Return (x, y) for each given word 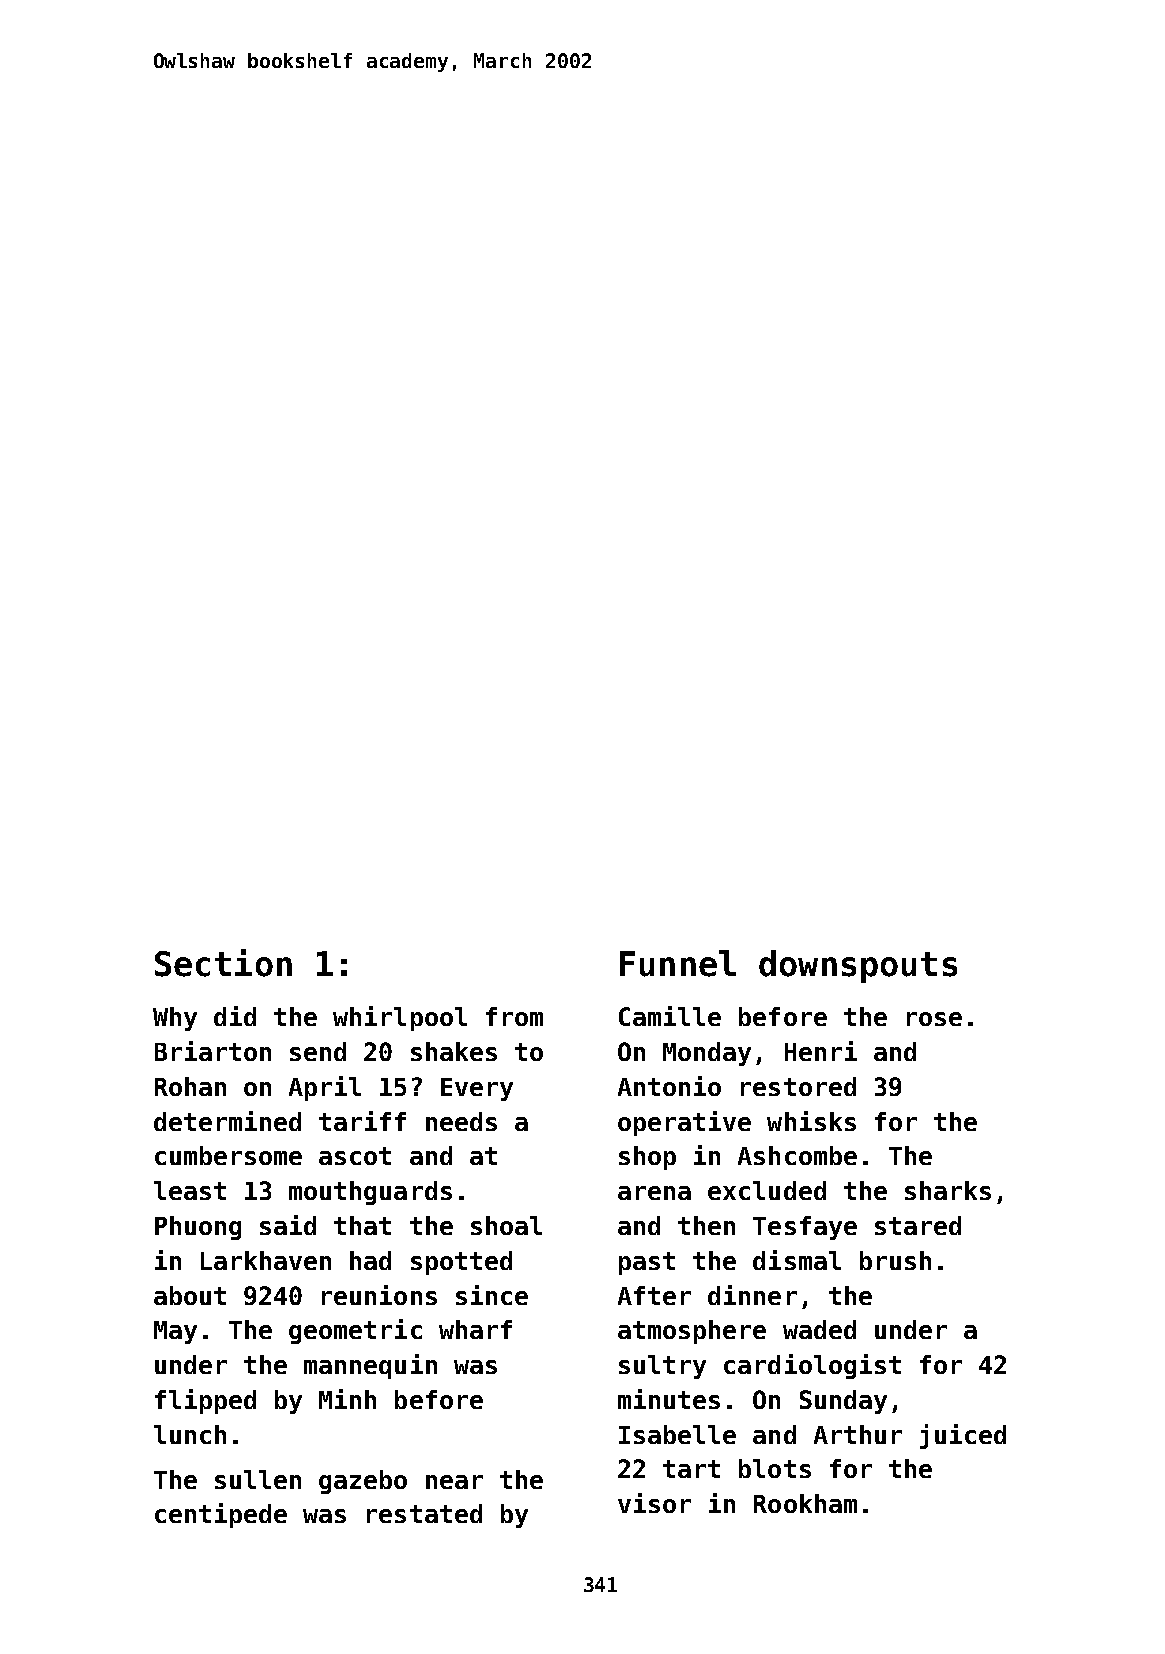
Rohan (190, 1086)
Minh (347, 1399)
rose (934, 1019)
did (235, 1016)
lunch (190, 1434)
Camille (670, 1016)
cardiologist (812, 1366)
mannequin (370, 1366)
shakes (454, 1051)
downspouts (858, 966)
